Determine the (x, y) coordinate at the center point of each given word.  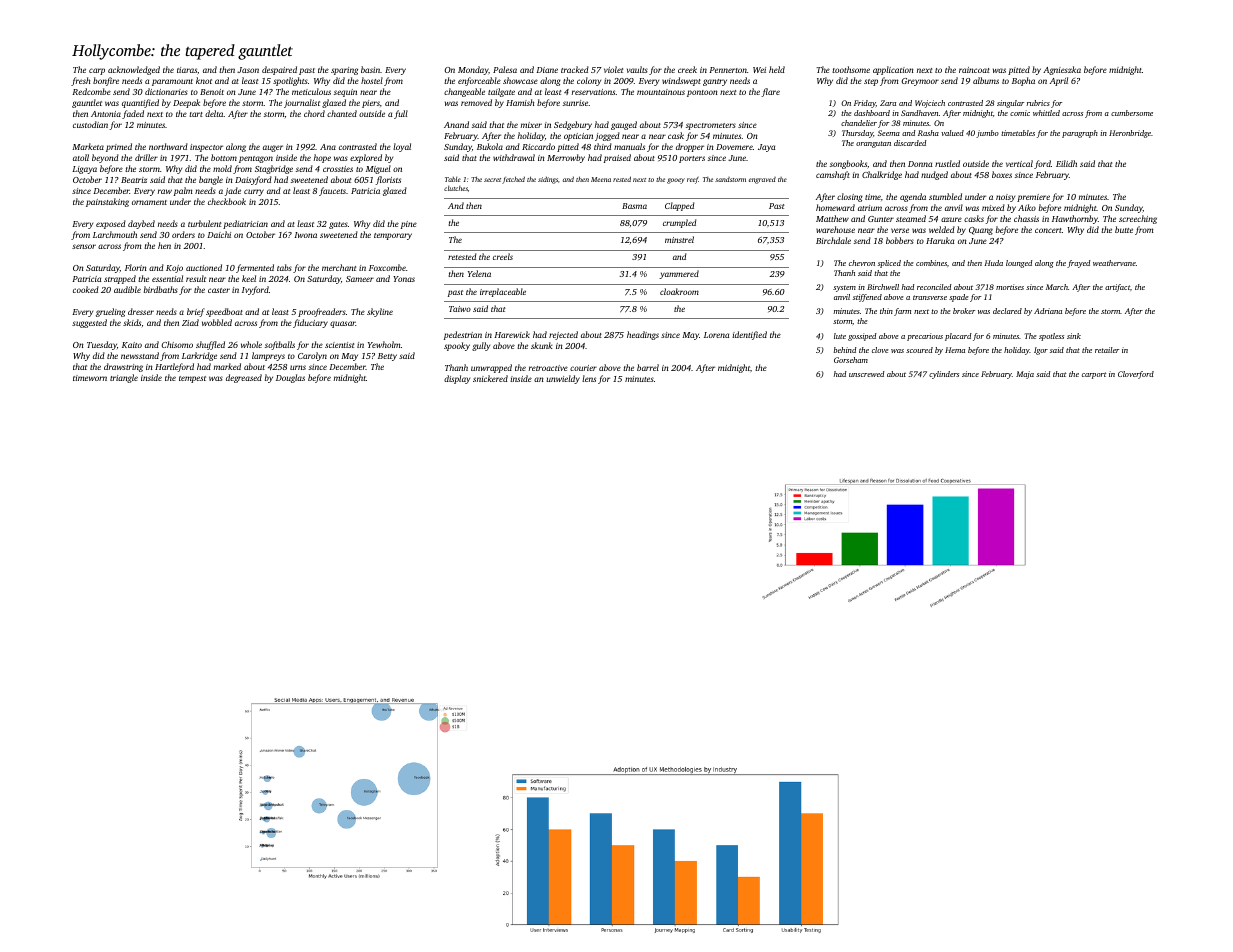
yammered (679, 274)
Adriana (1048, 311)
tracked (575, 69)
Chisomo (177, 344)
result (196, 278)
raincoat (974, 70)
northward (168, 146)
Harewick (512, 334)
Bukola (490, 146)
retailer (1107, 350)
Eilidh (1066, 163)
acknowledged (134, 70)
